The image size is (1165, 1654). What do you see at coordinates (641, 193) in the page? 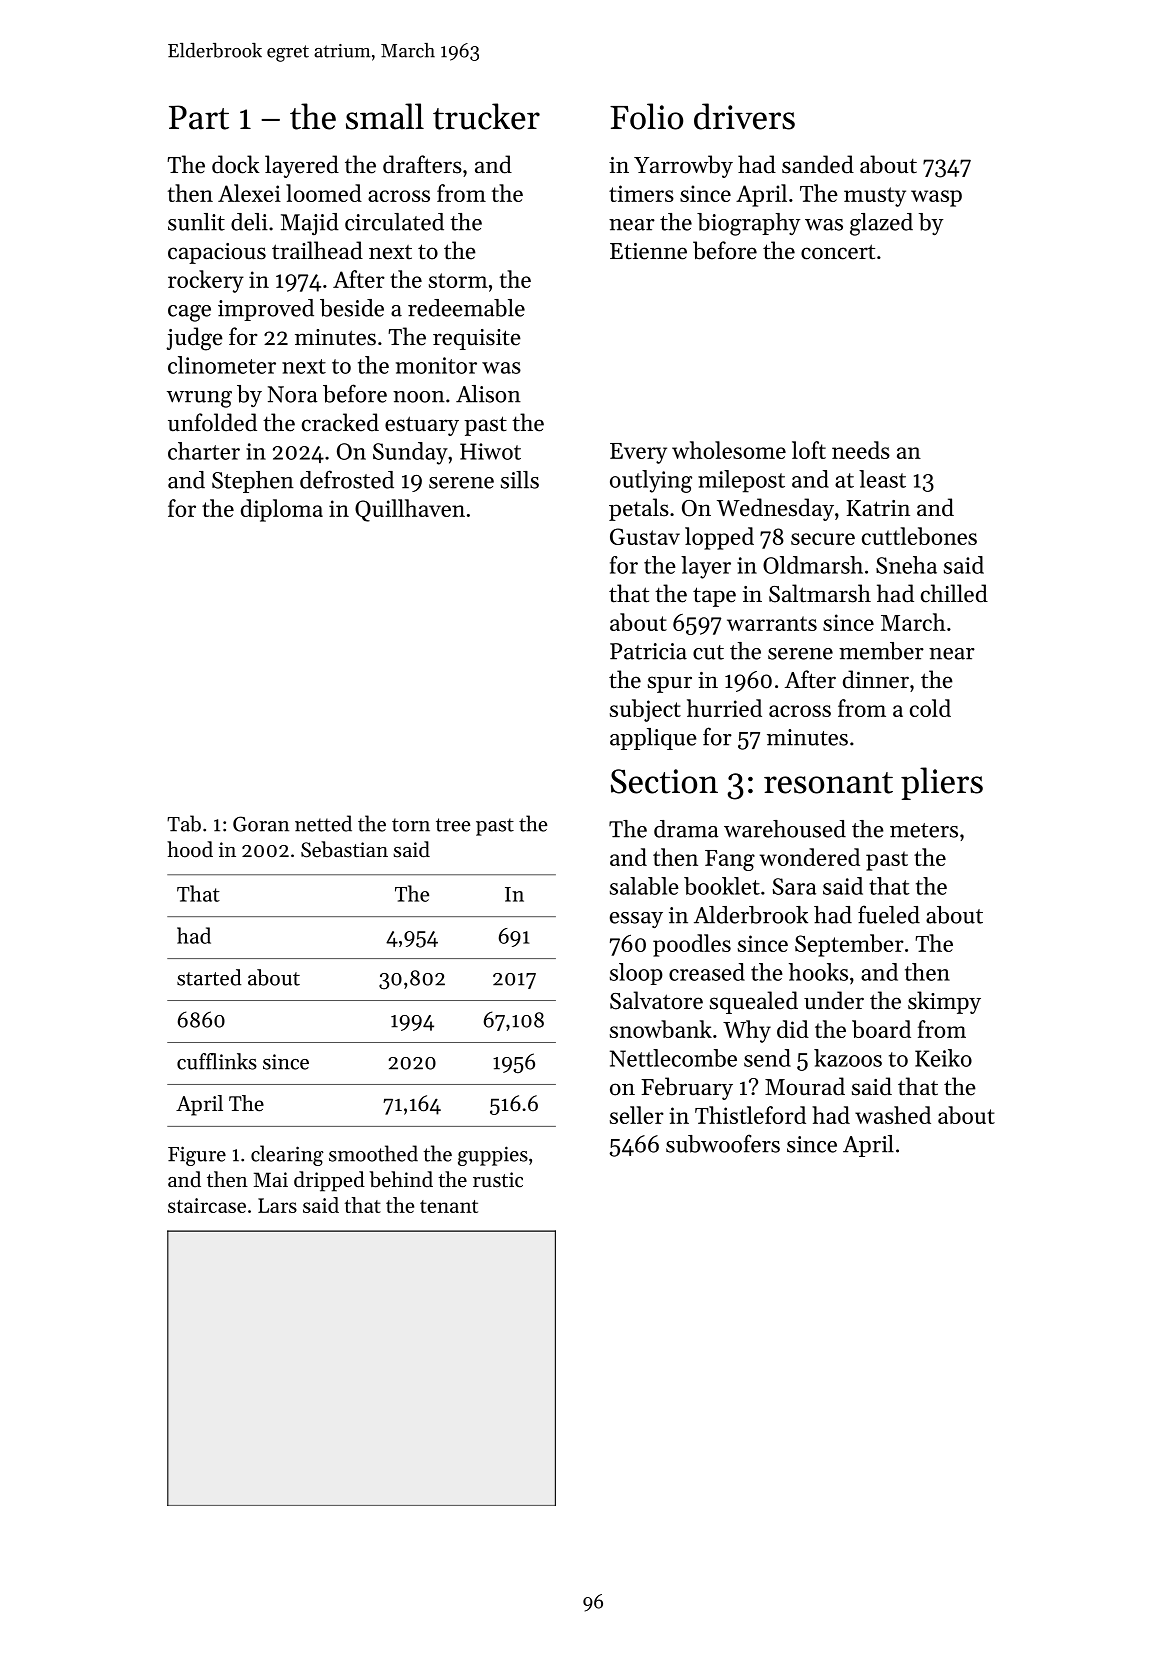
I see `timers` at bounding box center [641, 193].
